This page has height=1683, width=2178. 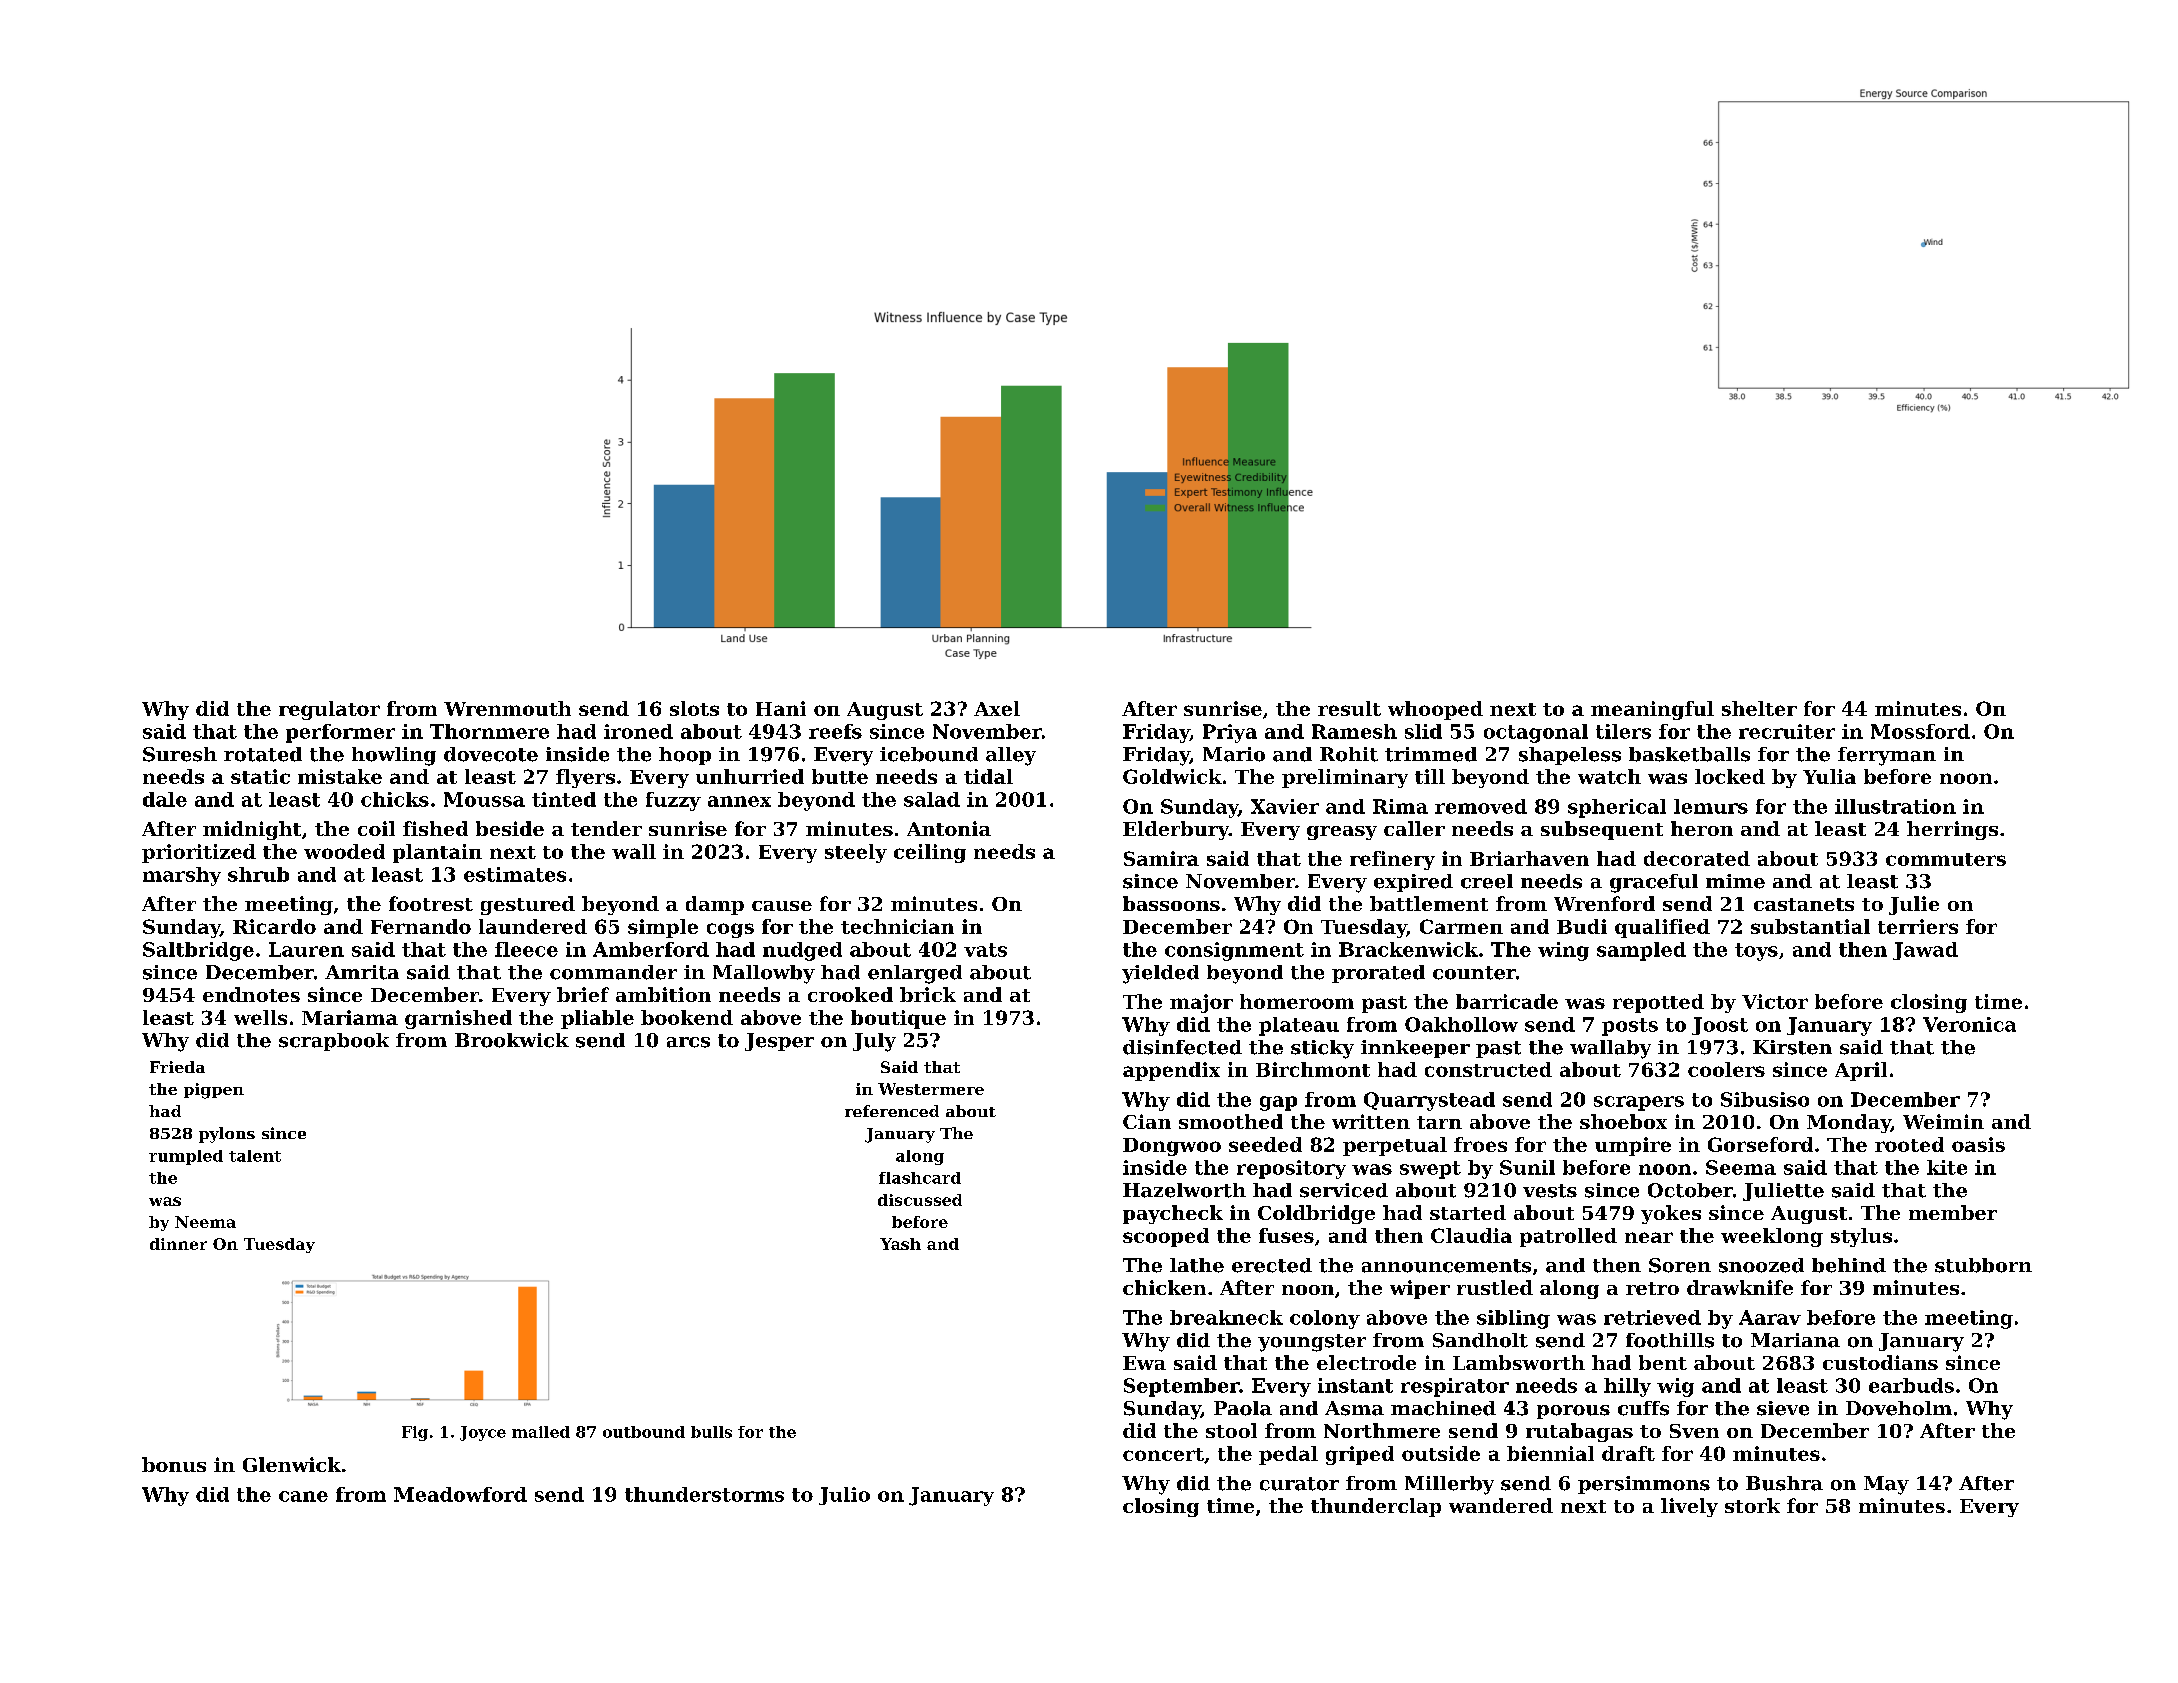 I want to click on Sibusiso, so click(x=1765, y=1099).
